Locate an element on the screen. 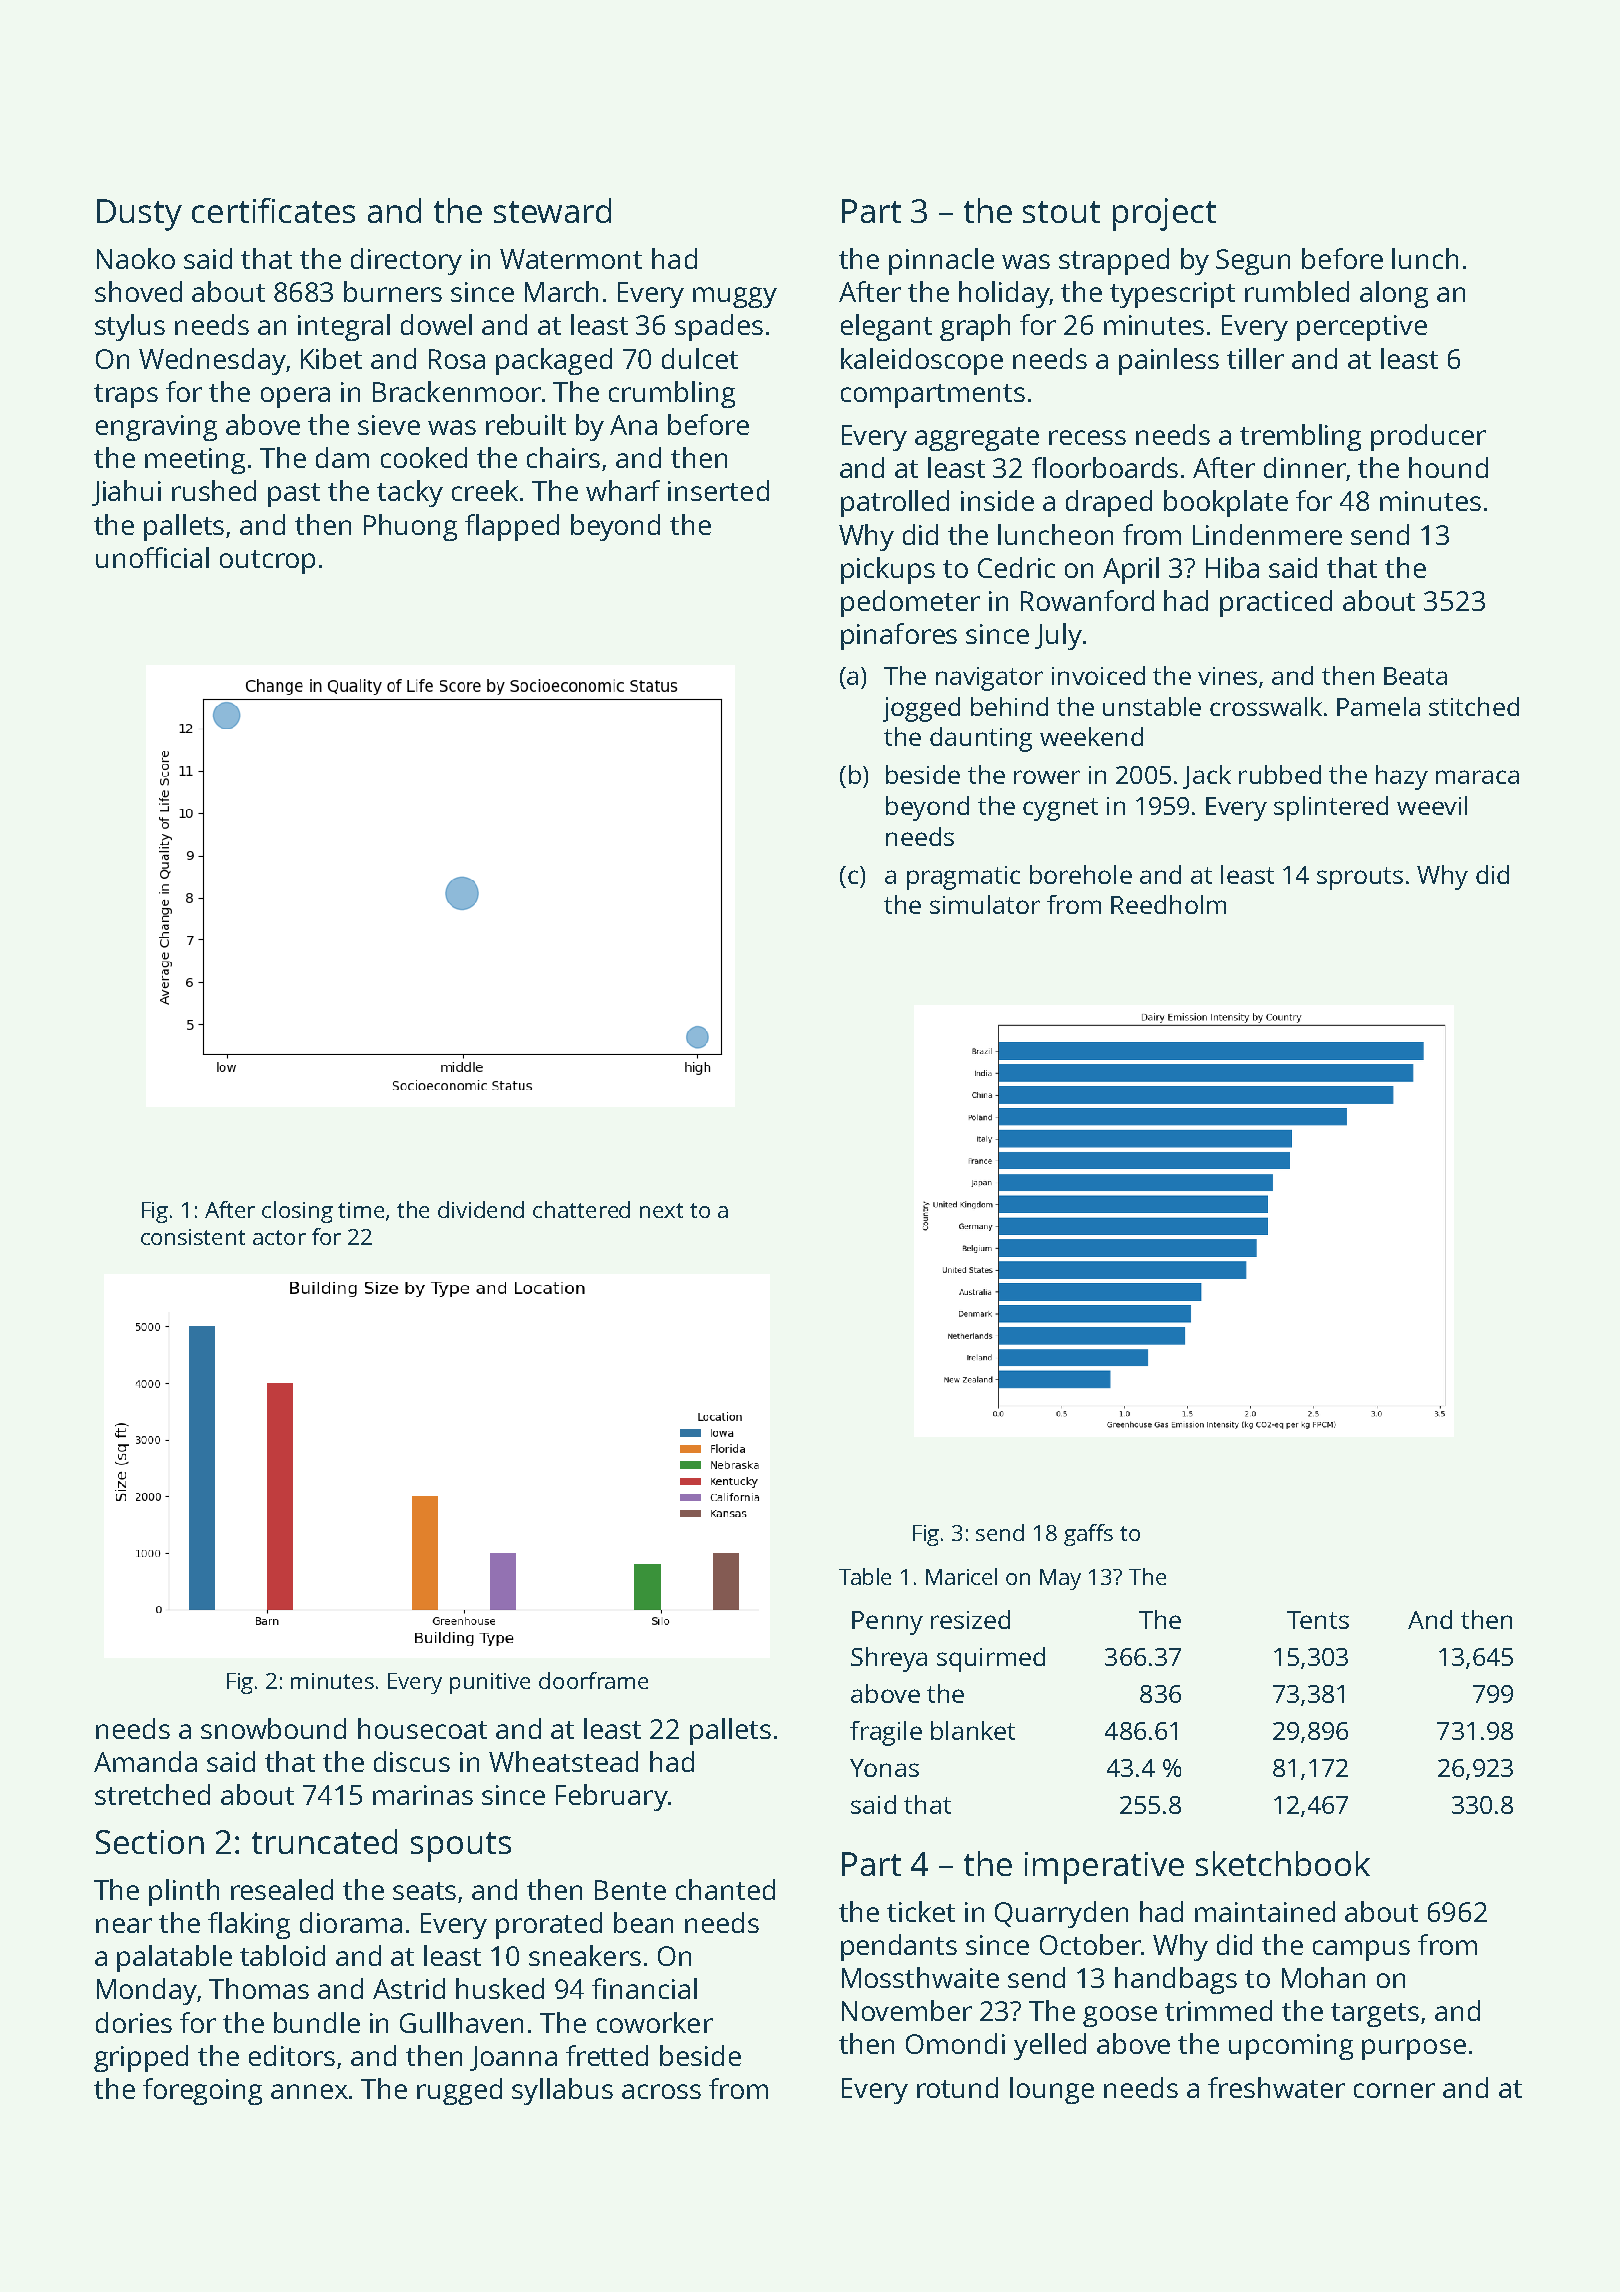  sprouts is located at coordinates (1360, 878).
